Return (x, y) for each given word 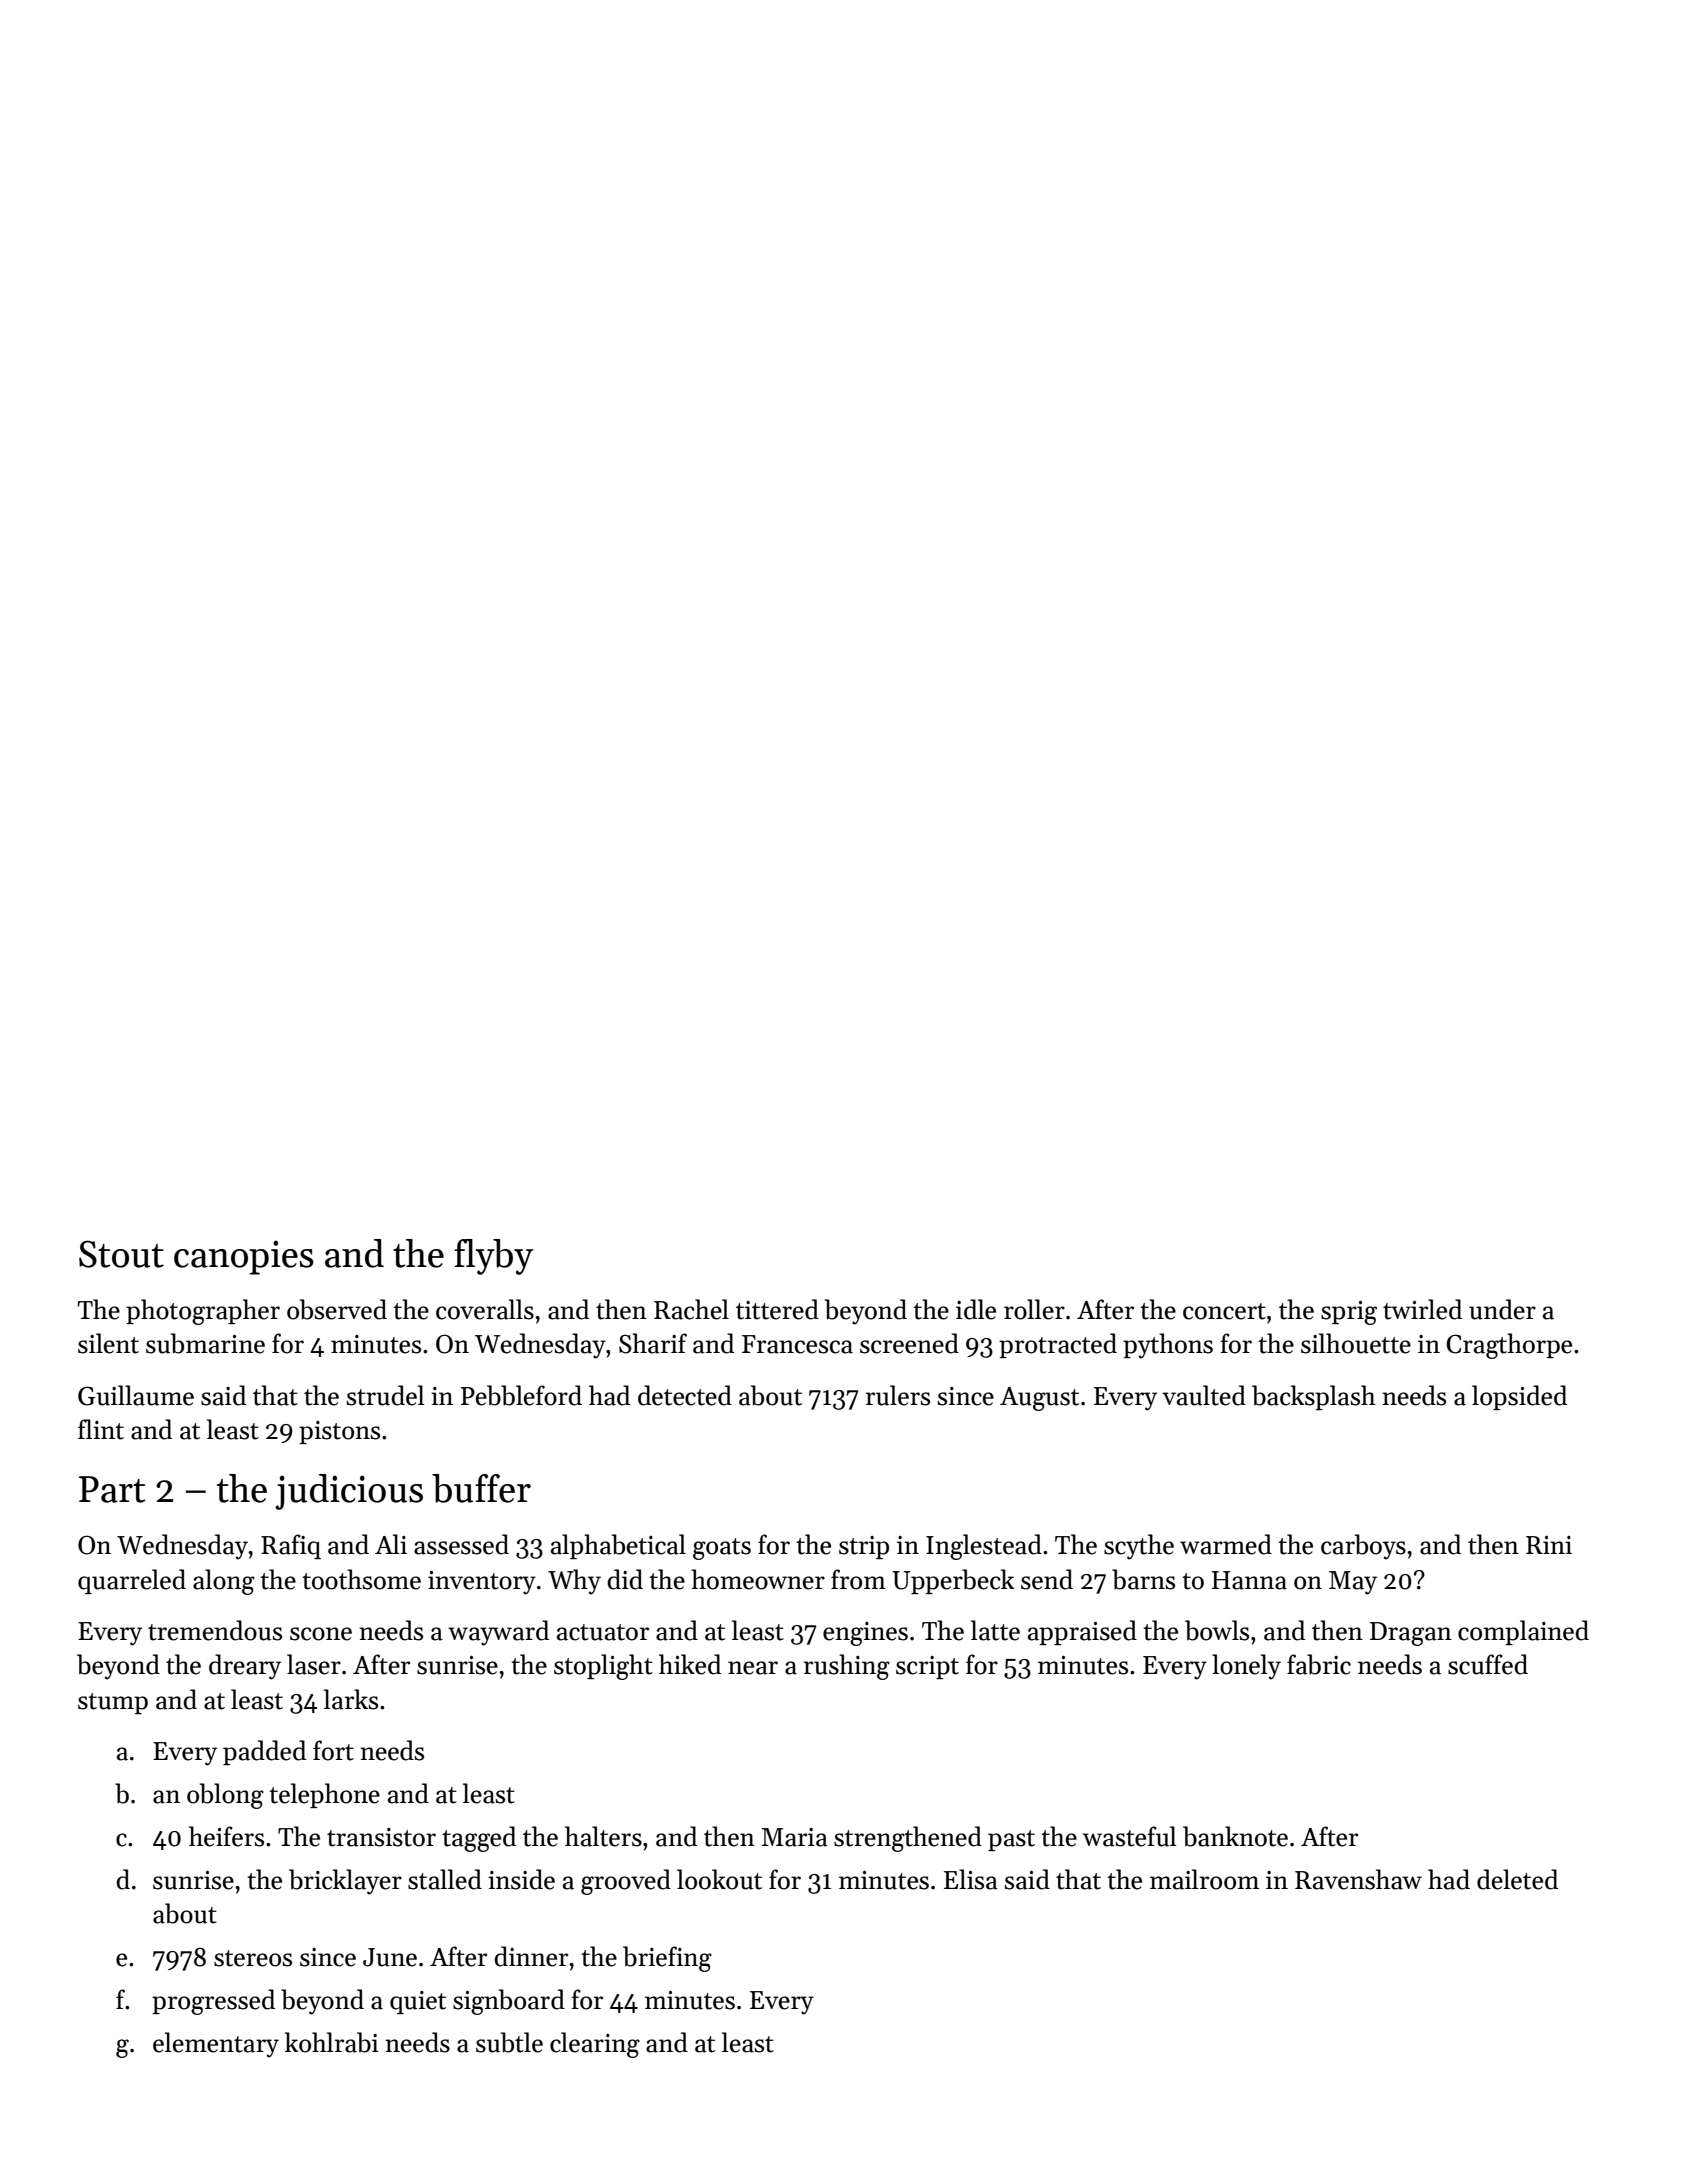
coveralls (485, 1309)
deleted (1517, 1879)
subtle (509, 2042)
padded (264, 1752)
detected (685, 1395)
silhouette (1356, 1343)
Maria (794, 1837)
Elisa (971, 1879)
